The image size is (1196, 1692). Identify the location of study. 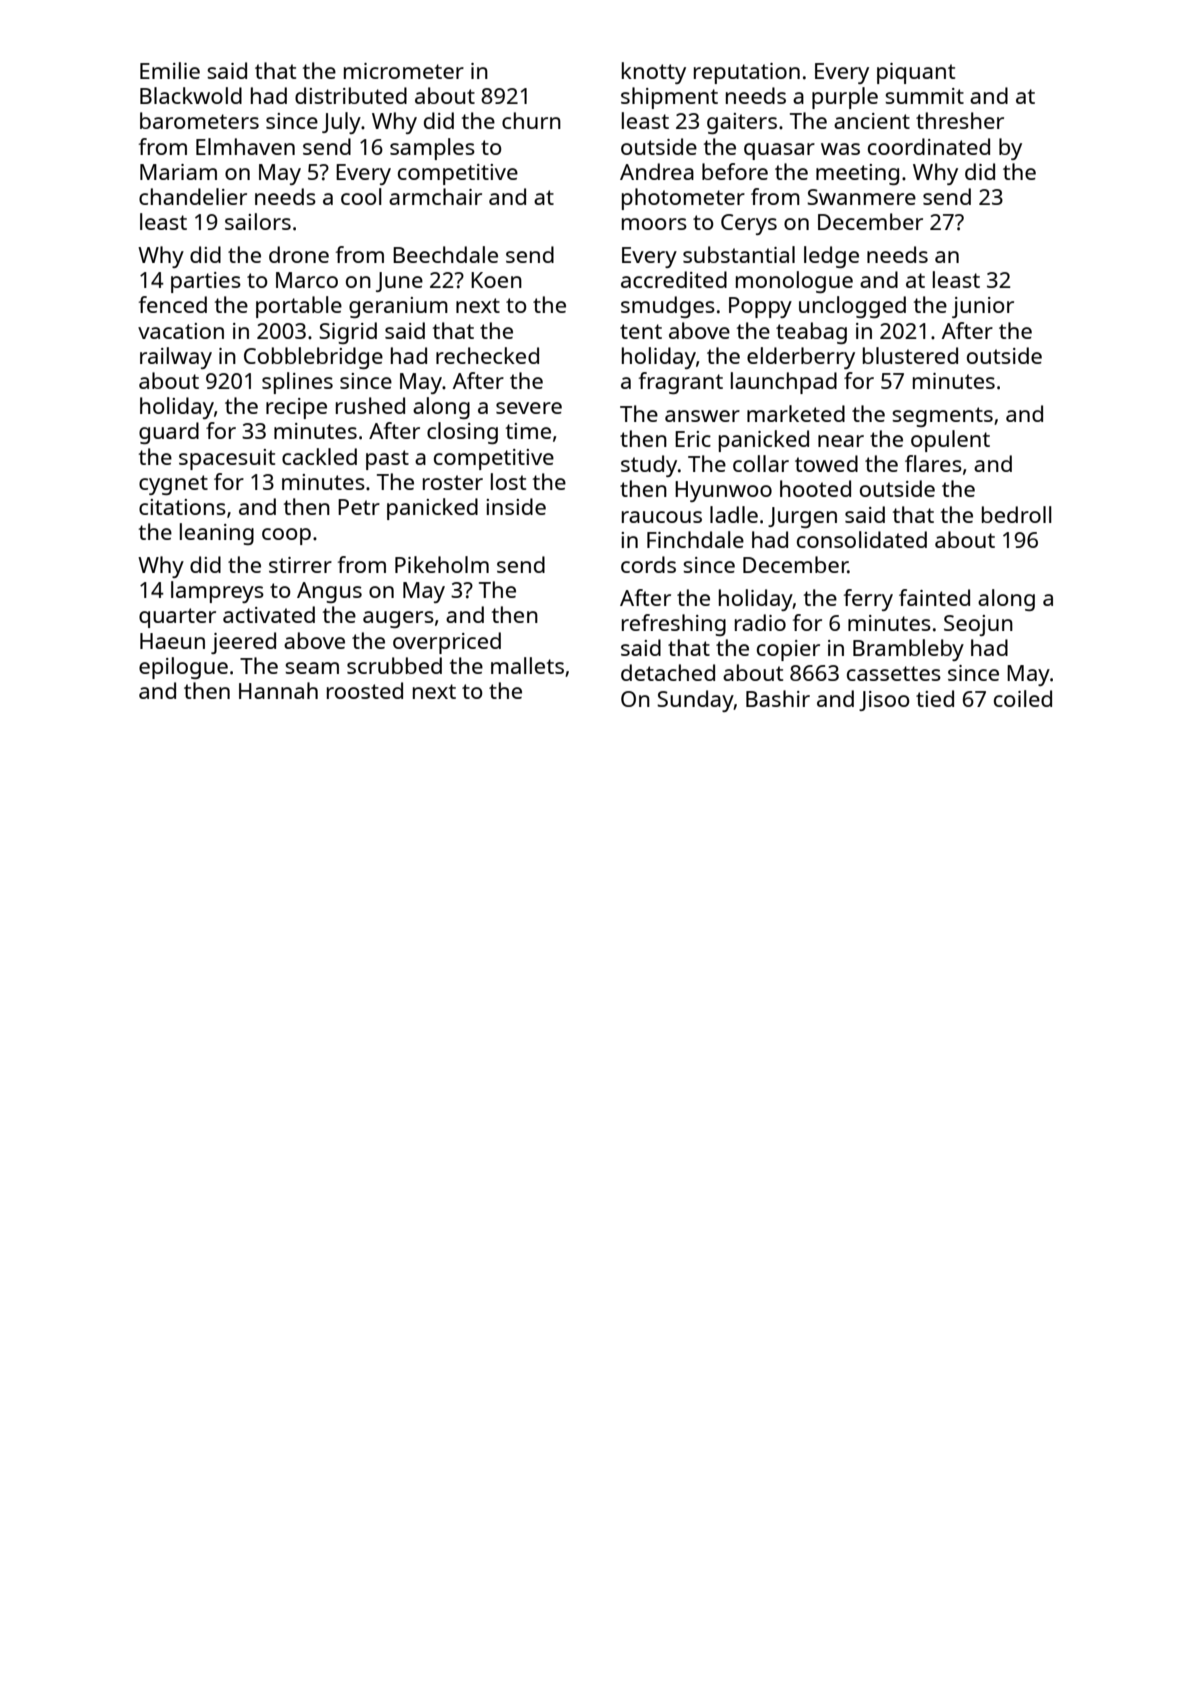
(649, 466).
